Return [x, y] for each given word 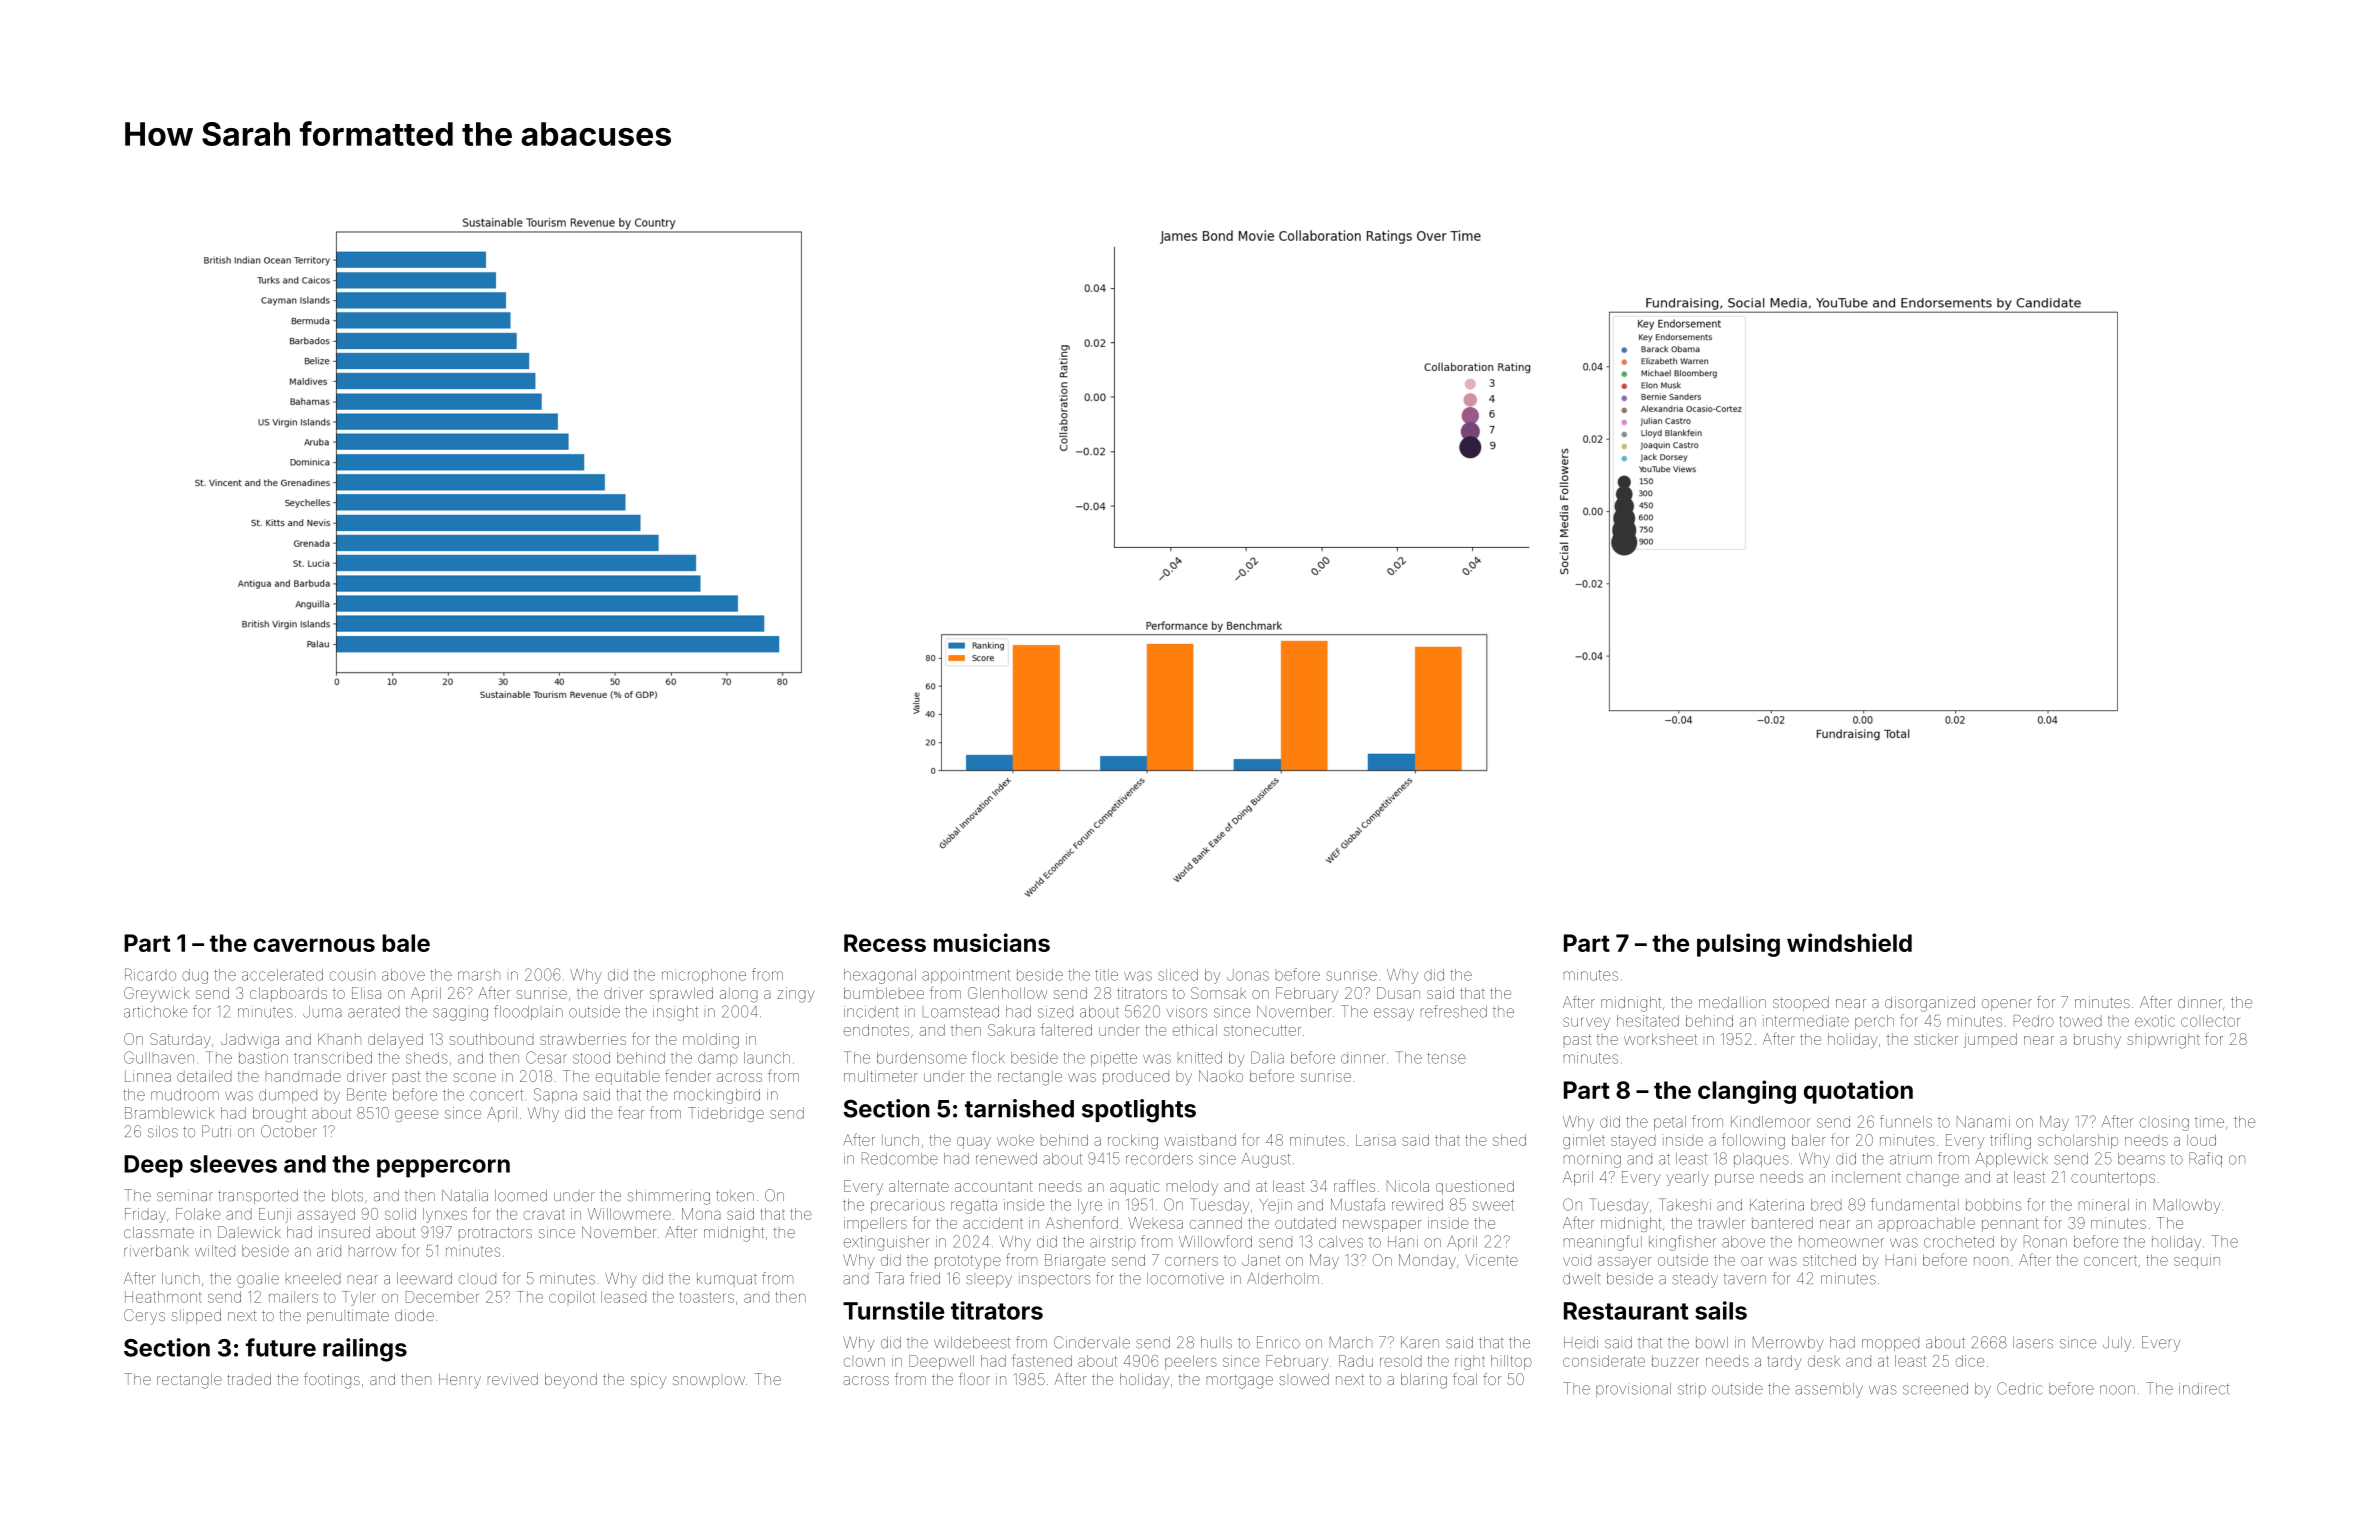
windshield [1849, 942]
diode [414, 1315]
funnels [1906, 1121]
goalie [258, 1280]
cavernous [314, 945]
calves [1341, 1242]
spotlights [1139, 1111]
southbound [491, 1039]
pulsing [1738, 945]
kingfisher [1682, 1243]
